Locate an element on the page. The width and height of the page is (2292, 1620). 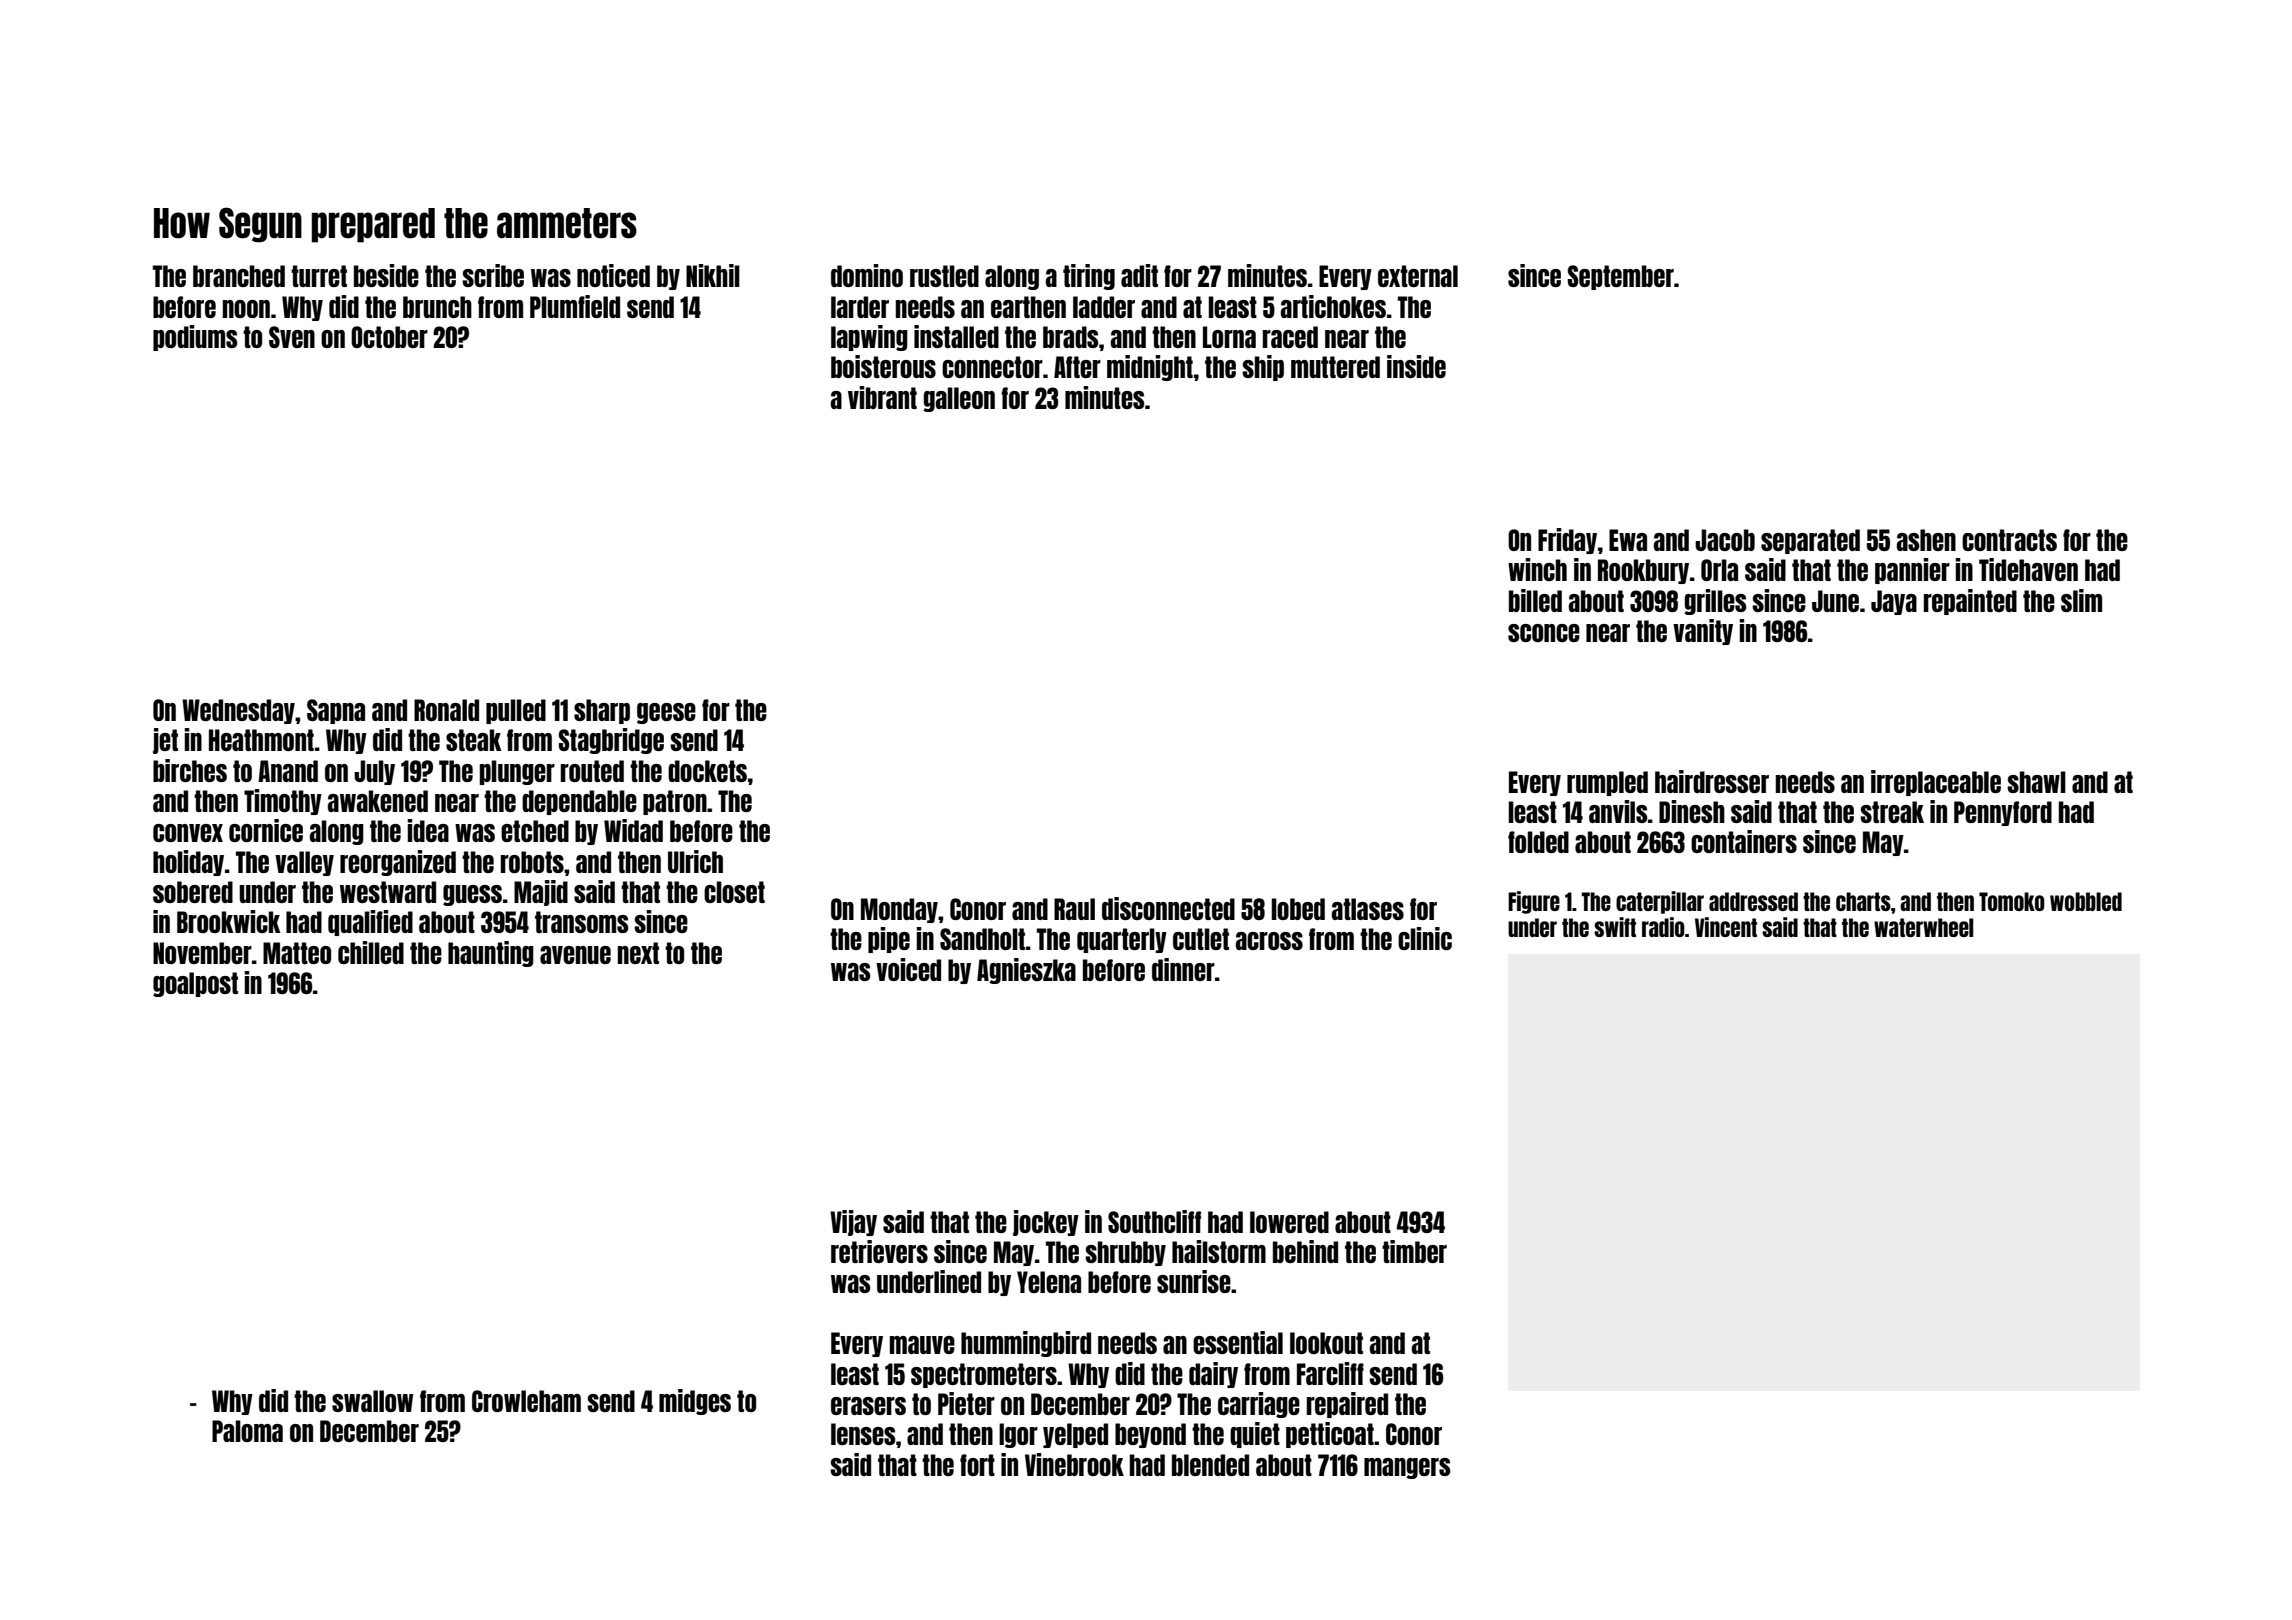
mangers is located at coordinates (1407, 1468).
